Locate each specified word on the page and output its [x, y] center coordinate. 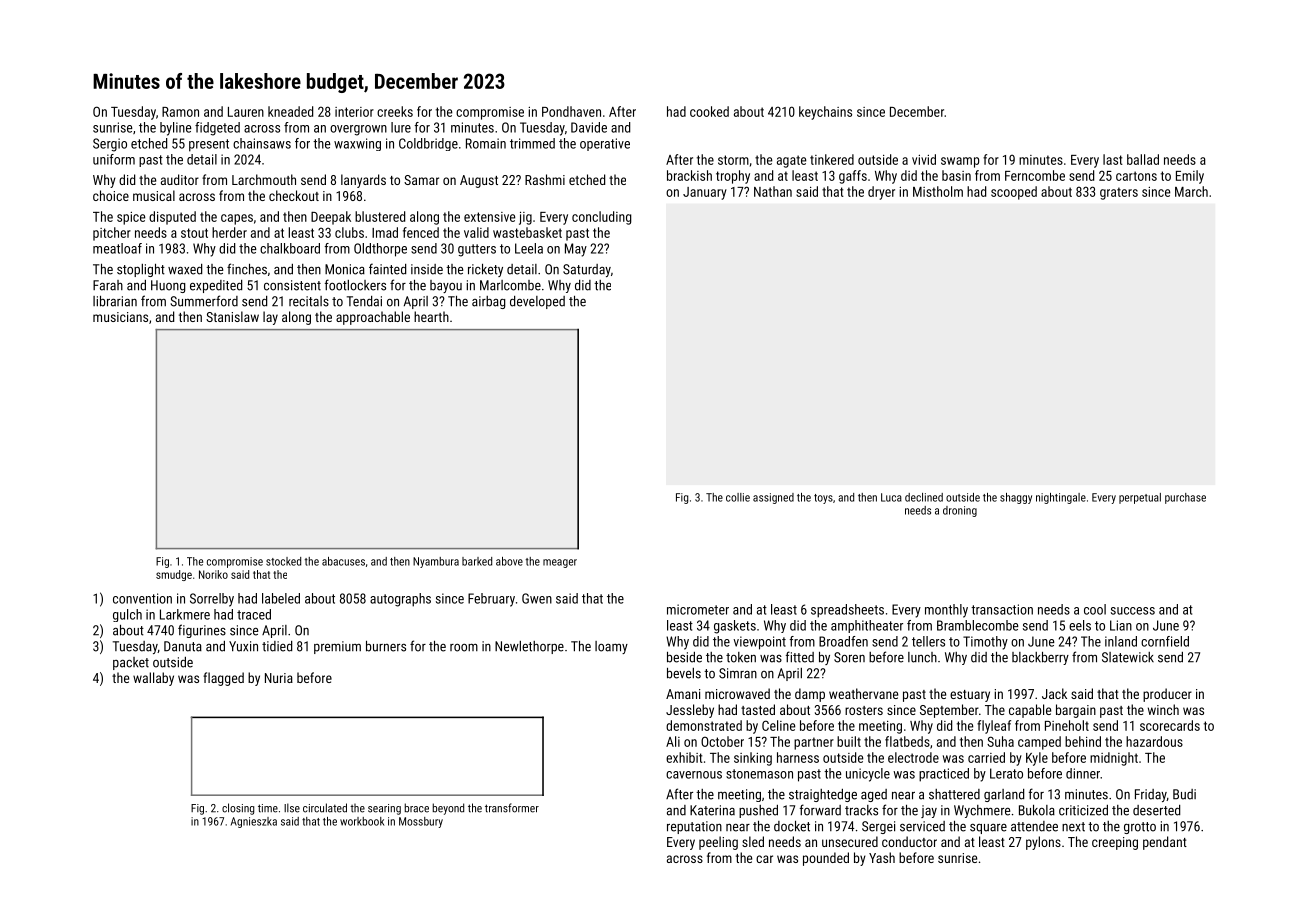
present [209, 145]
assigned [773, 498]
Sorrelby [212, 600]
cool [1095, 609]
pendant [1165, 843]
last [1113, 159]
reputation [694, 827]
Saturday [587, 270]
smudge [174, 575]
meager [560, 563]
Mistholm [938, 191]
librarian [115, 301]
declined [924, 497]
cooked [709, 111]
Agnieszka [254, 822]
